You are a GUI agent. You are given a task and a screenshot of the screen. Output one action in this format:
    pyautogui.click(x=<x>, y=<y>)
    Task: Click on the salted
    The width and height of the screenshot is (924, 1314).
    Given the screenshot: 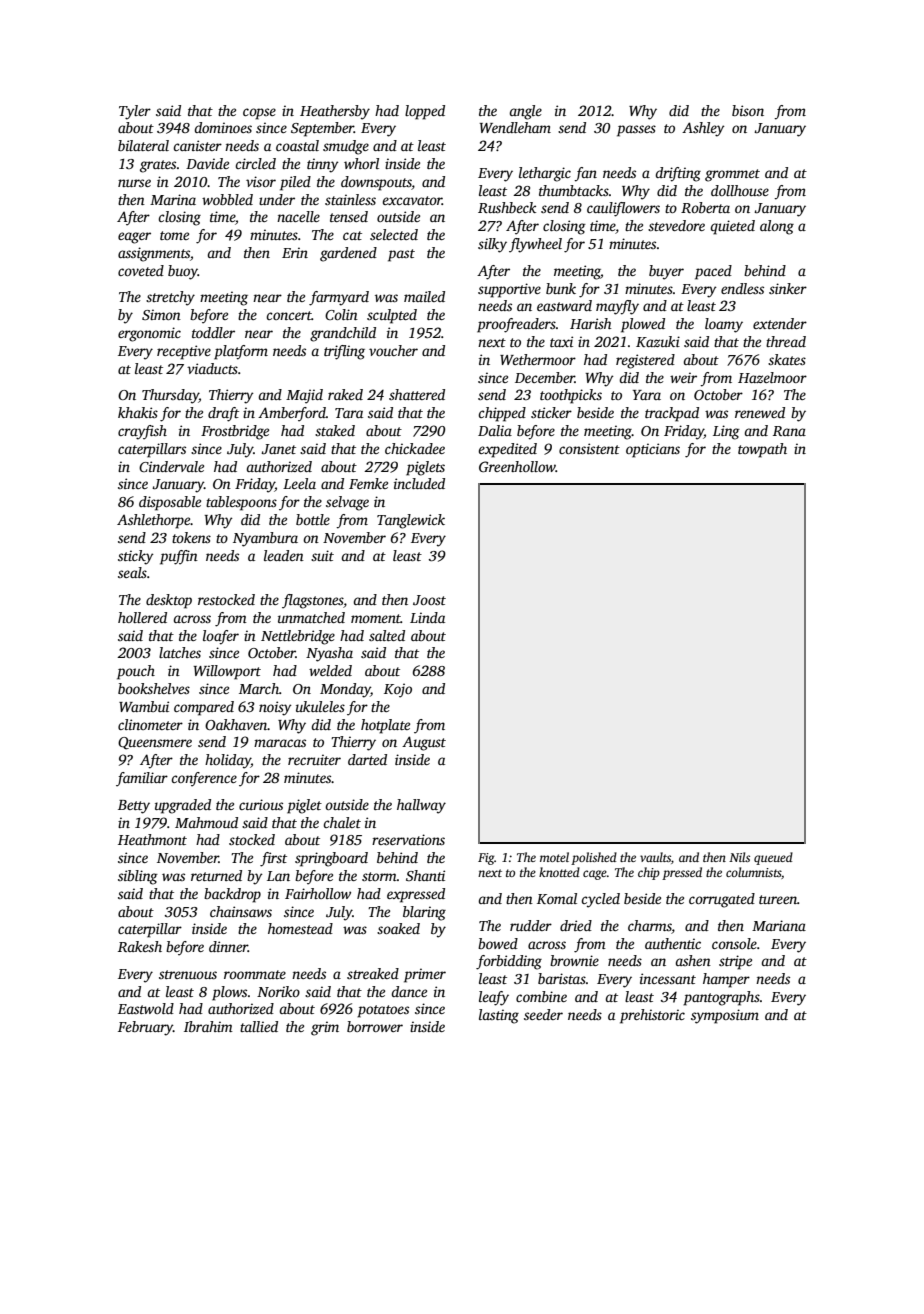 What is the action you would take?
    pyautogui.click(x=387, y=635)
